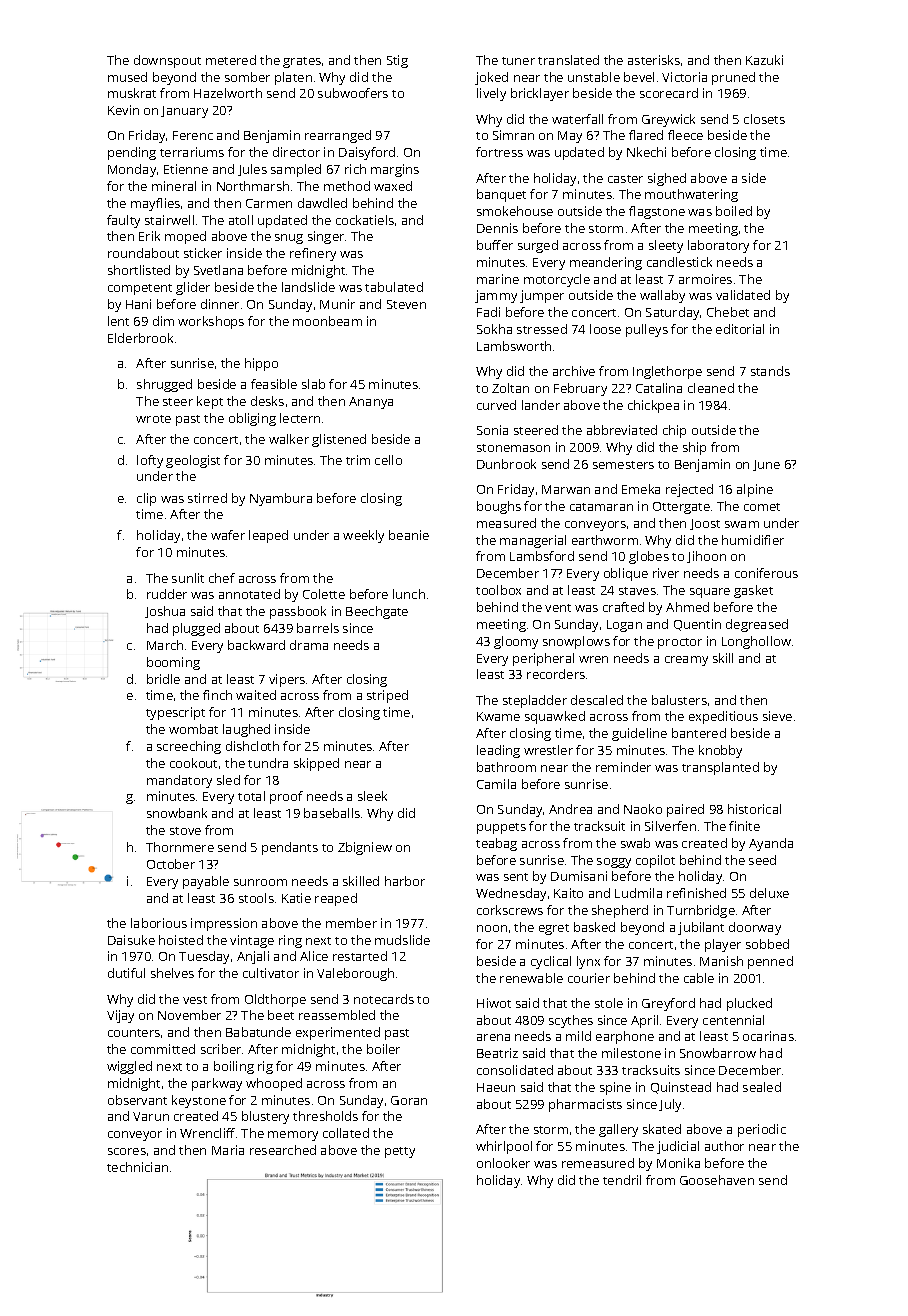 The image size is (908, 1316). I want to click on Beechgate, so click(377, 612).
